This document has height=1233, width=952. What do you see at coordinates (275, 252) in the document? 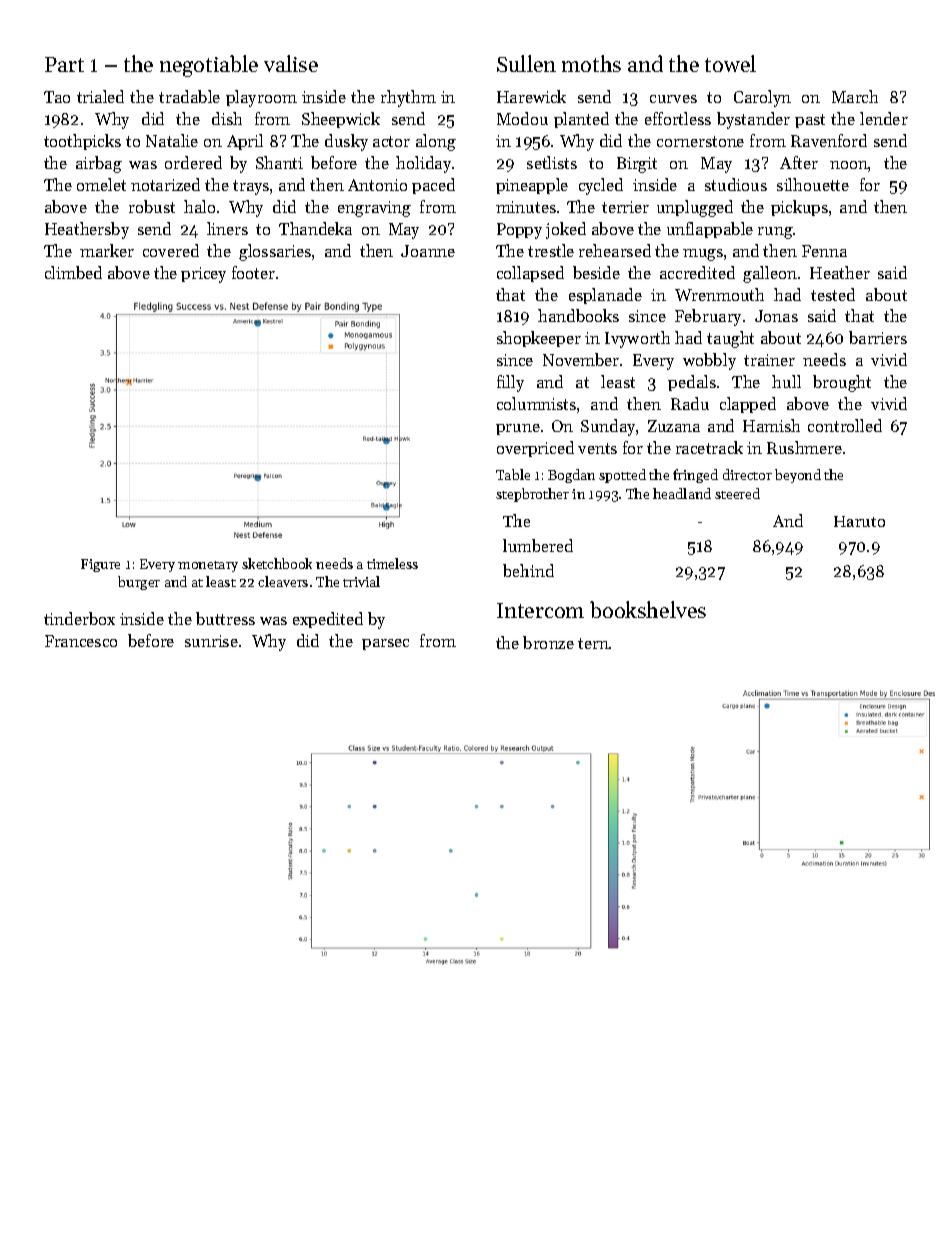
I see `glossaries` at bounding box center [275, 252].
